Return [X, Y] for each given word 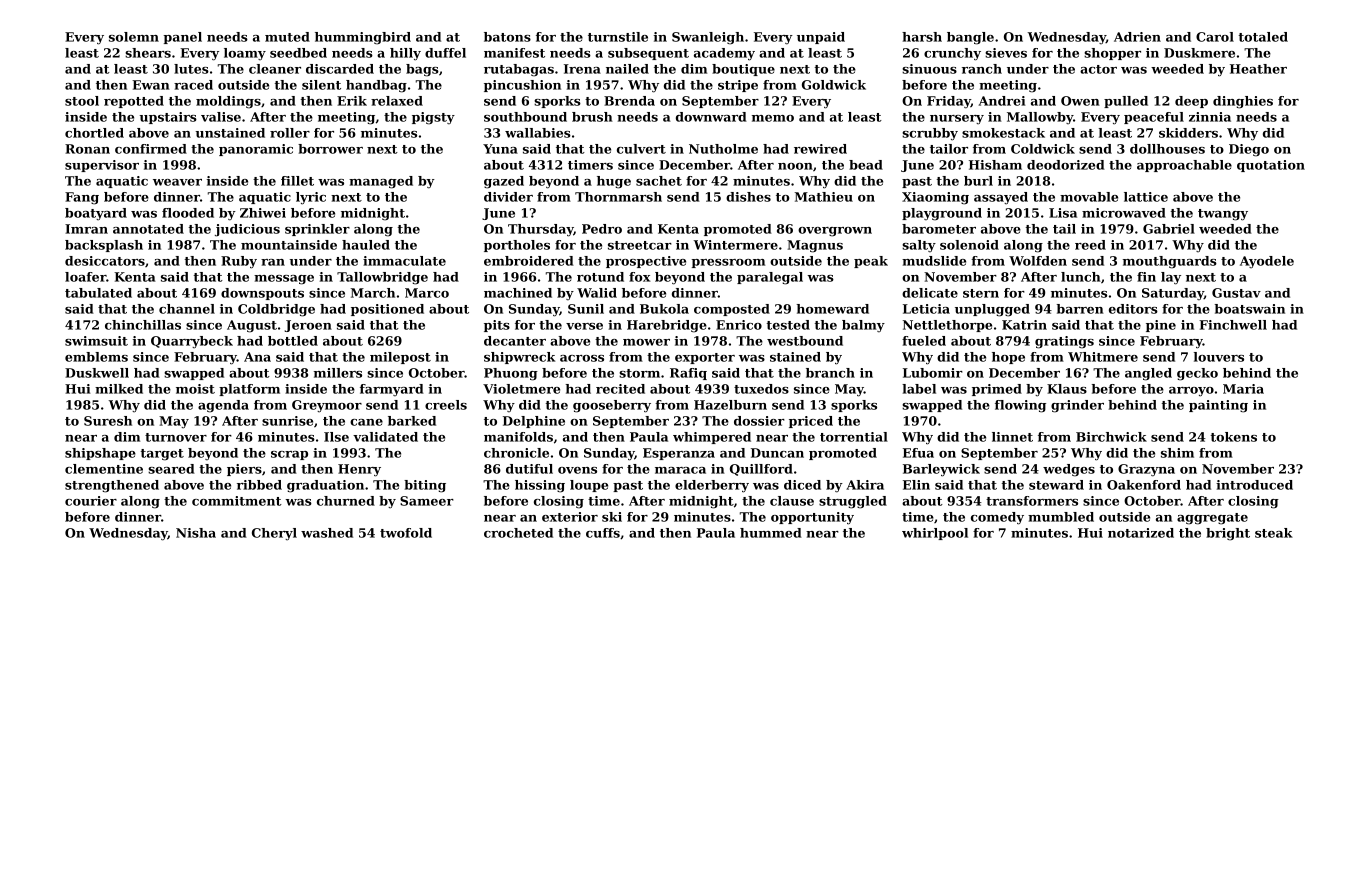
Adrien [1137, 37]
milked [119, 389]
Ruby [239, 262]
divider [508, 197]
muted [287, 37]
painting [1218, 406]
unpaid [821, 38]
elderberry [712, 486]
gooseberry [612, 406]
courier [91, 501]
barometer [939, 229]
